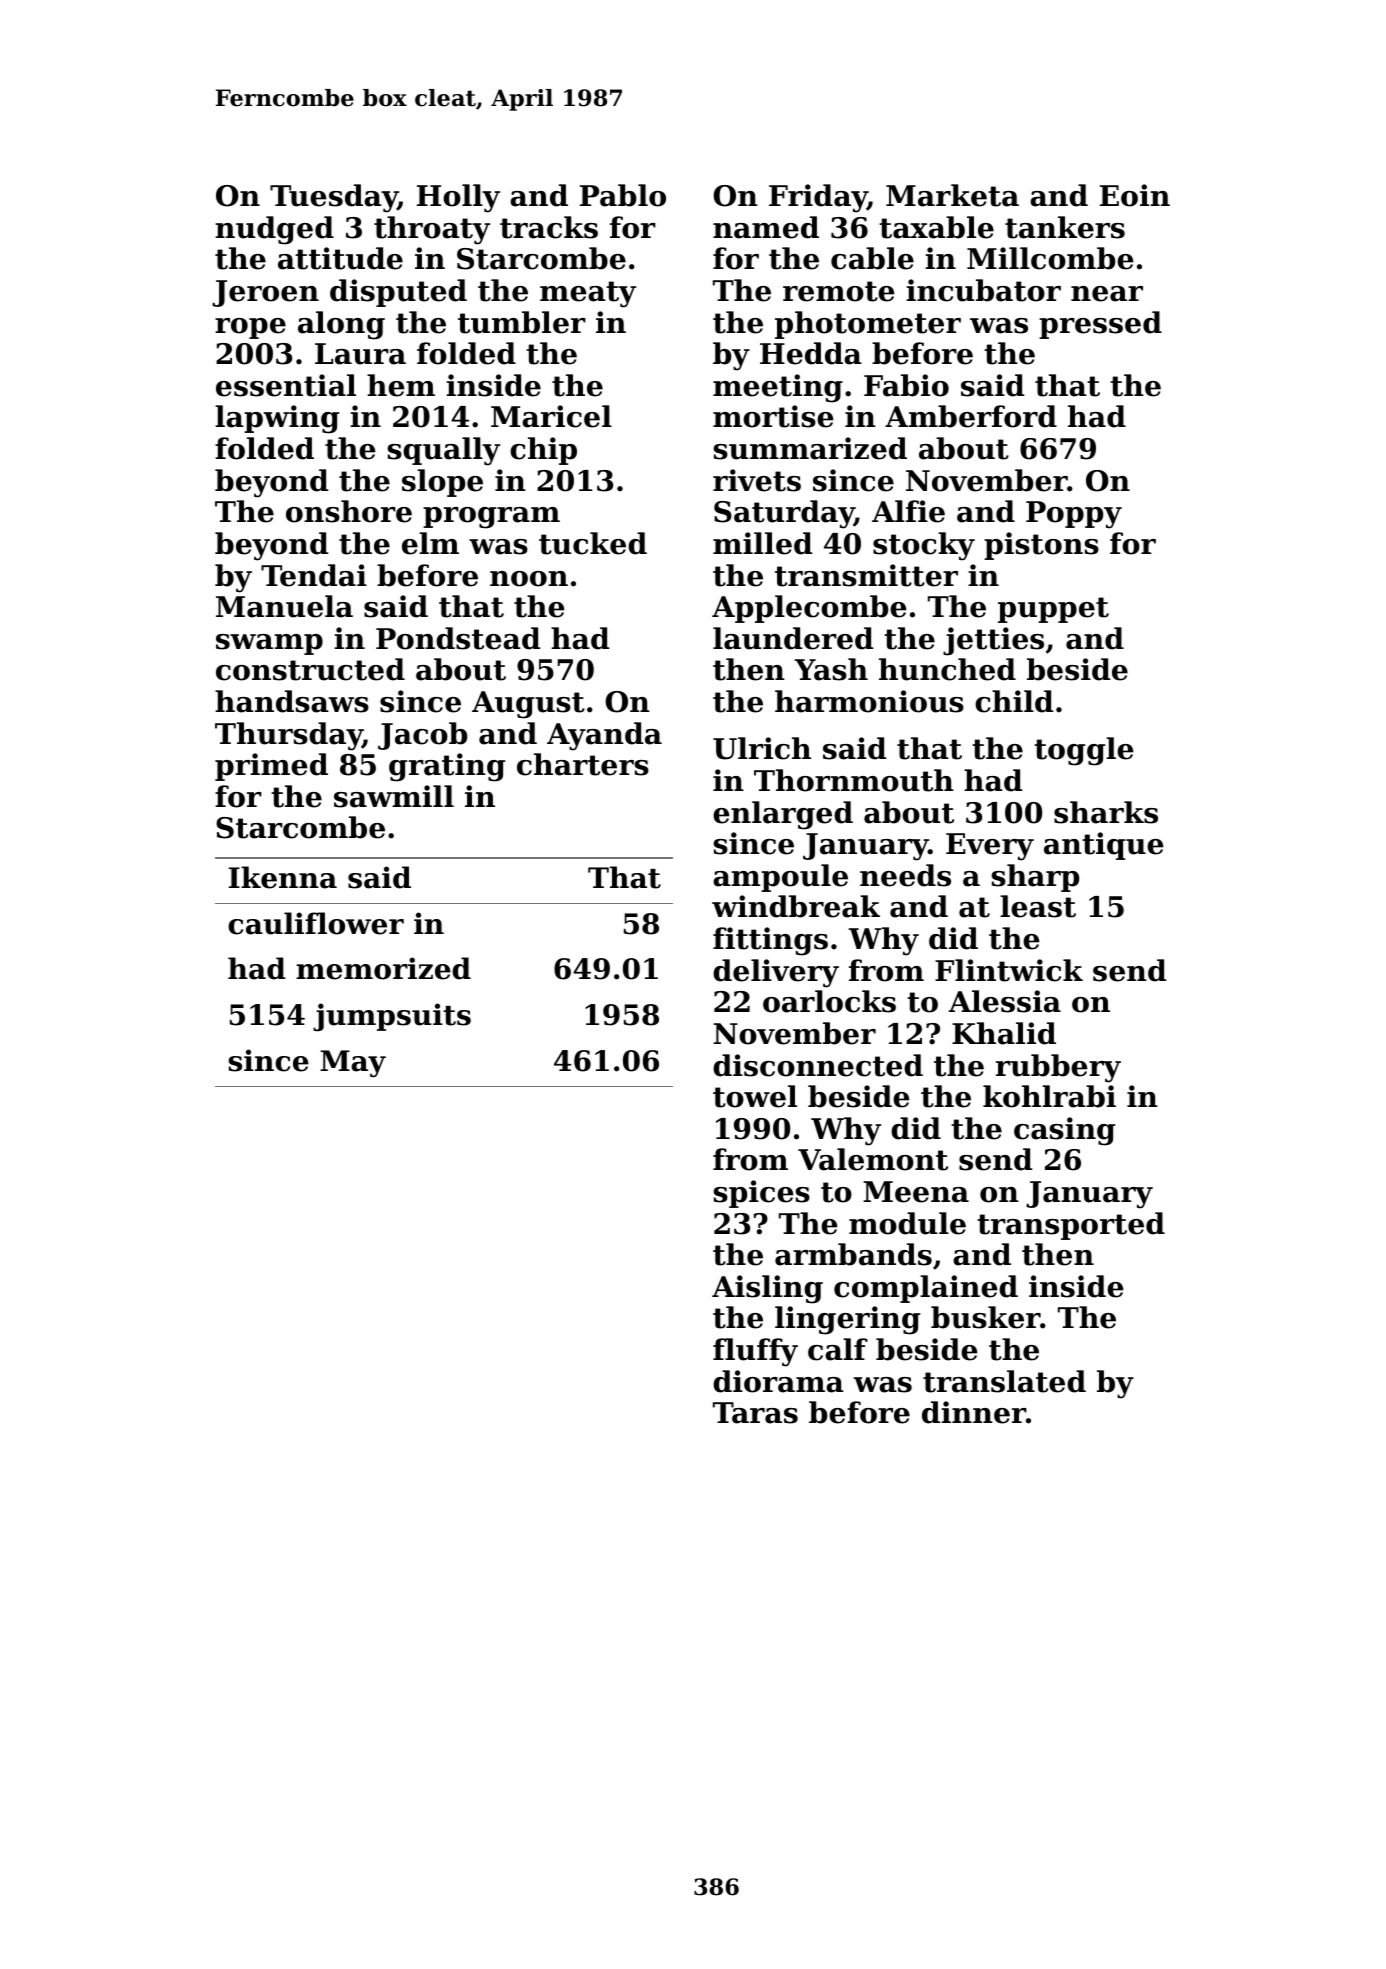 Image resolution: width=1386 pixels, height=1969 pixels. What do you see at coordinates (491, 518) in the image?
I see `program` at bounding box center [491, 518].
